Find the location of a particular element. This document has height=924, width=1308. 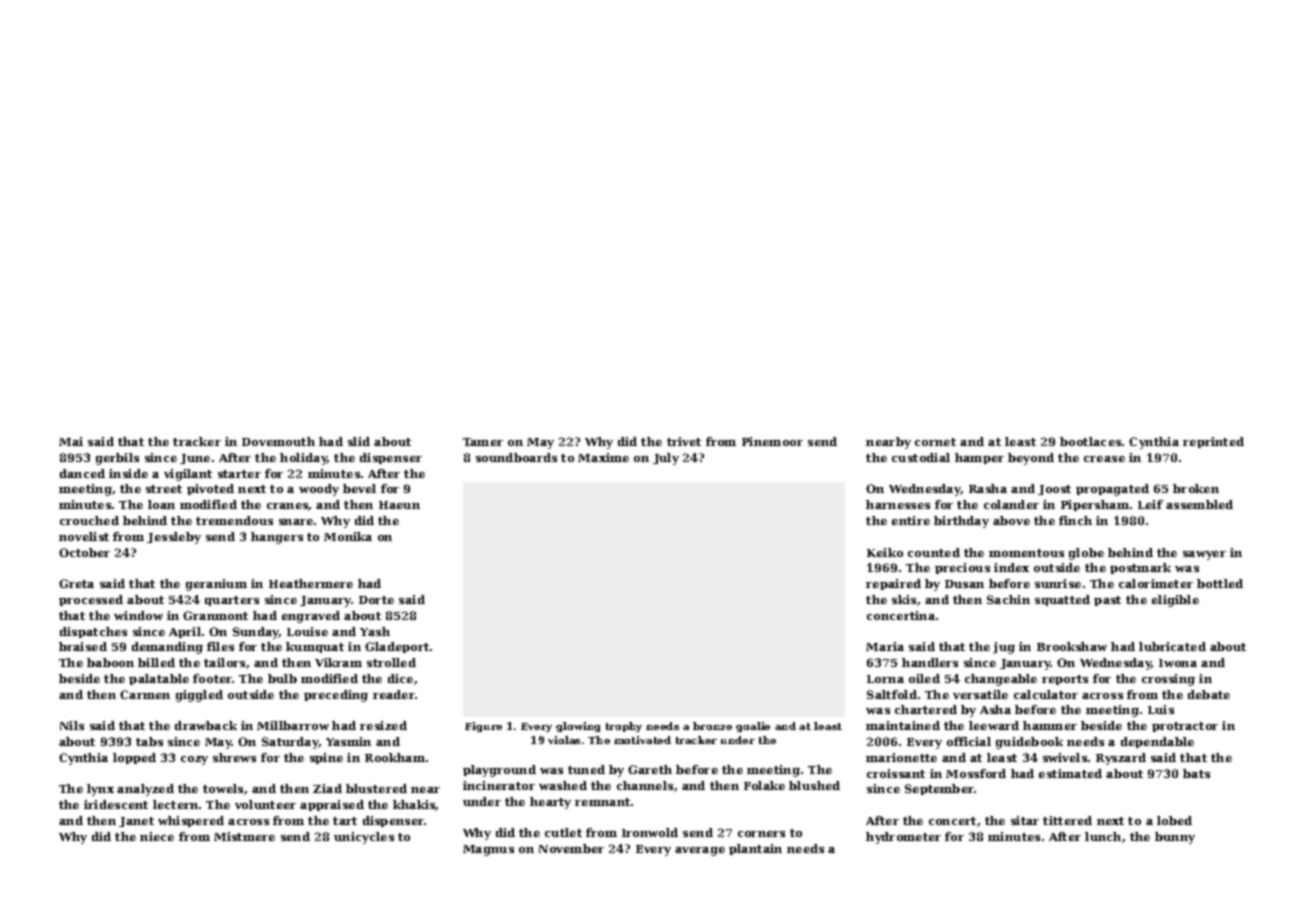

street is located at coordinates (164, 489).
